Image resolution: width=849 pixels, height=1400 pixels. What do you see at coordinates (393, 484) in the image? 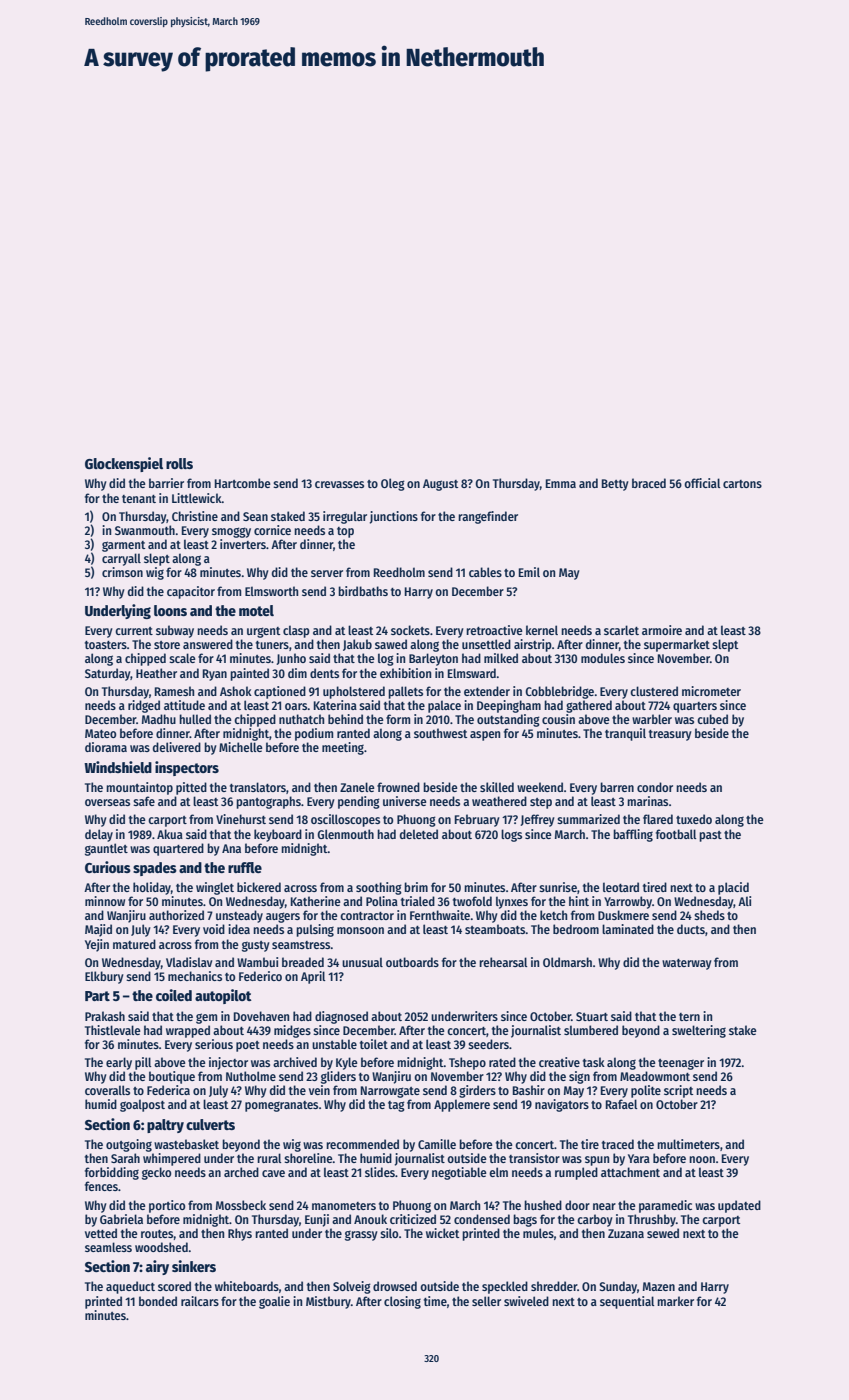
I see `Oleg` at bounding box center [393, 484].
